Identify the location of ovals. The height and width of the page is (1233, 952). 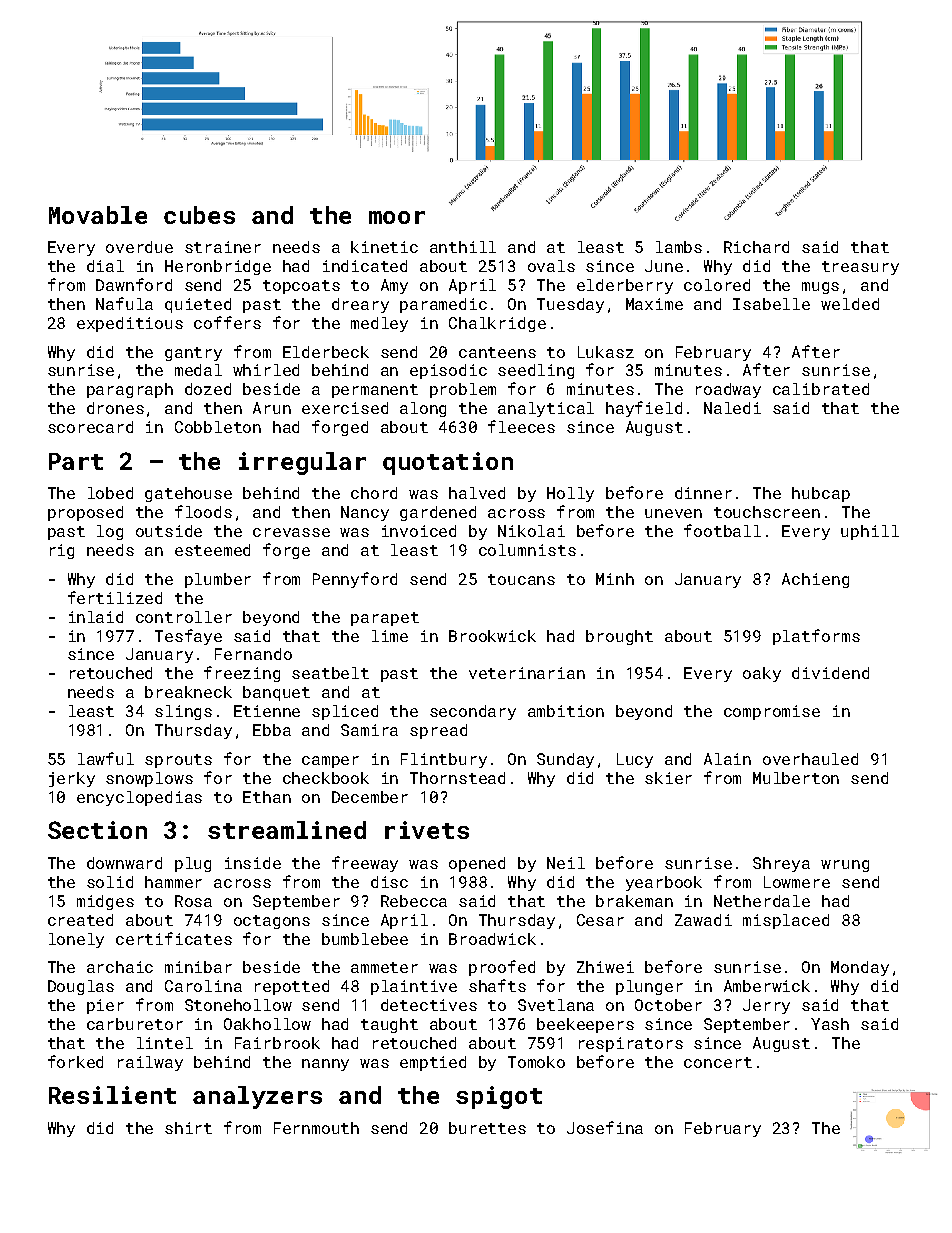
(551, 266).
